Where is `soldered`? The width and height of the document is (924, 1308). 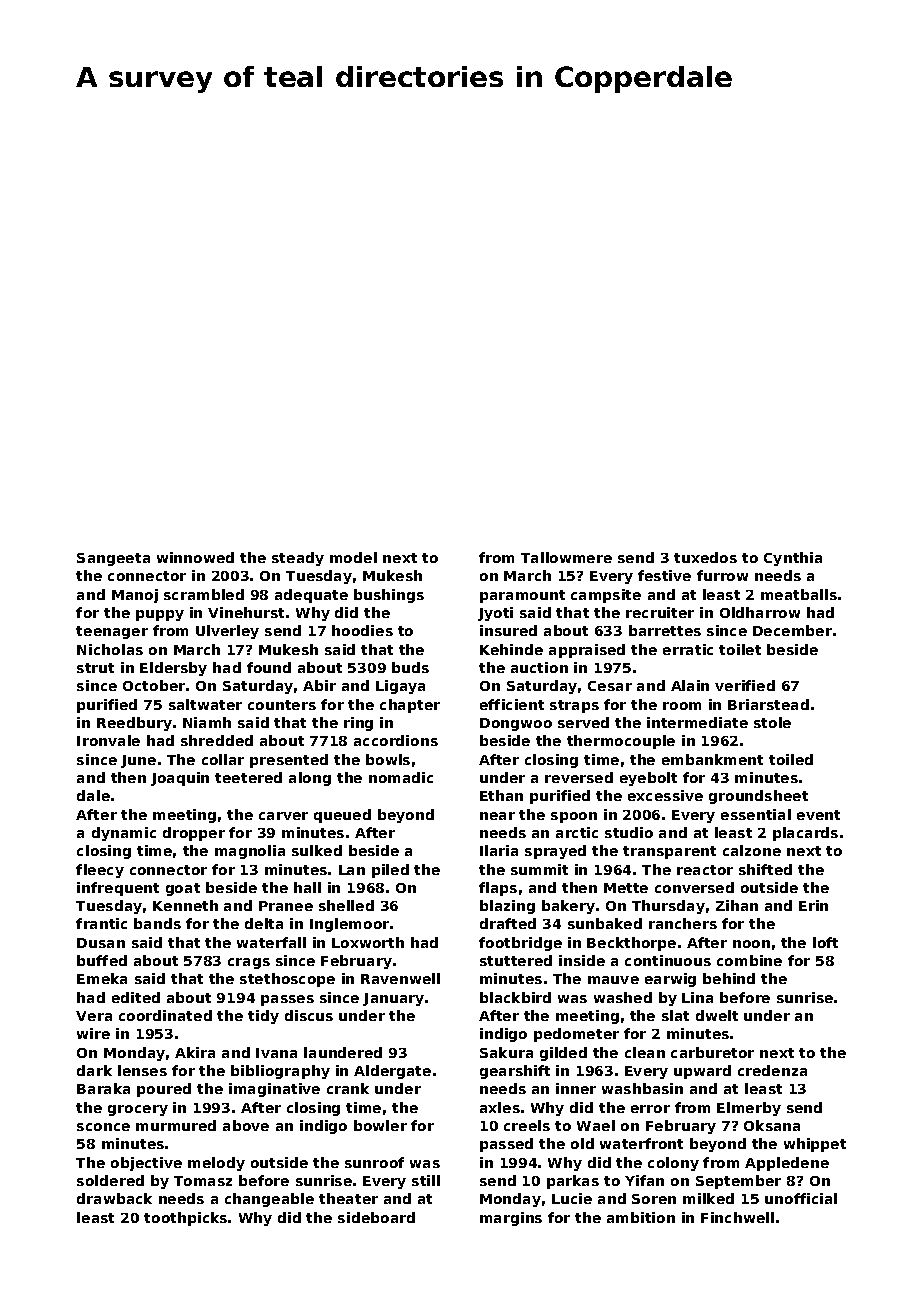 soldered is located at coordinates (110, 1180).
